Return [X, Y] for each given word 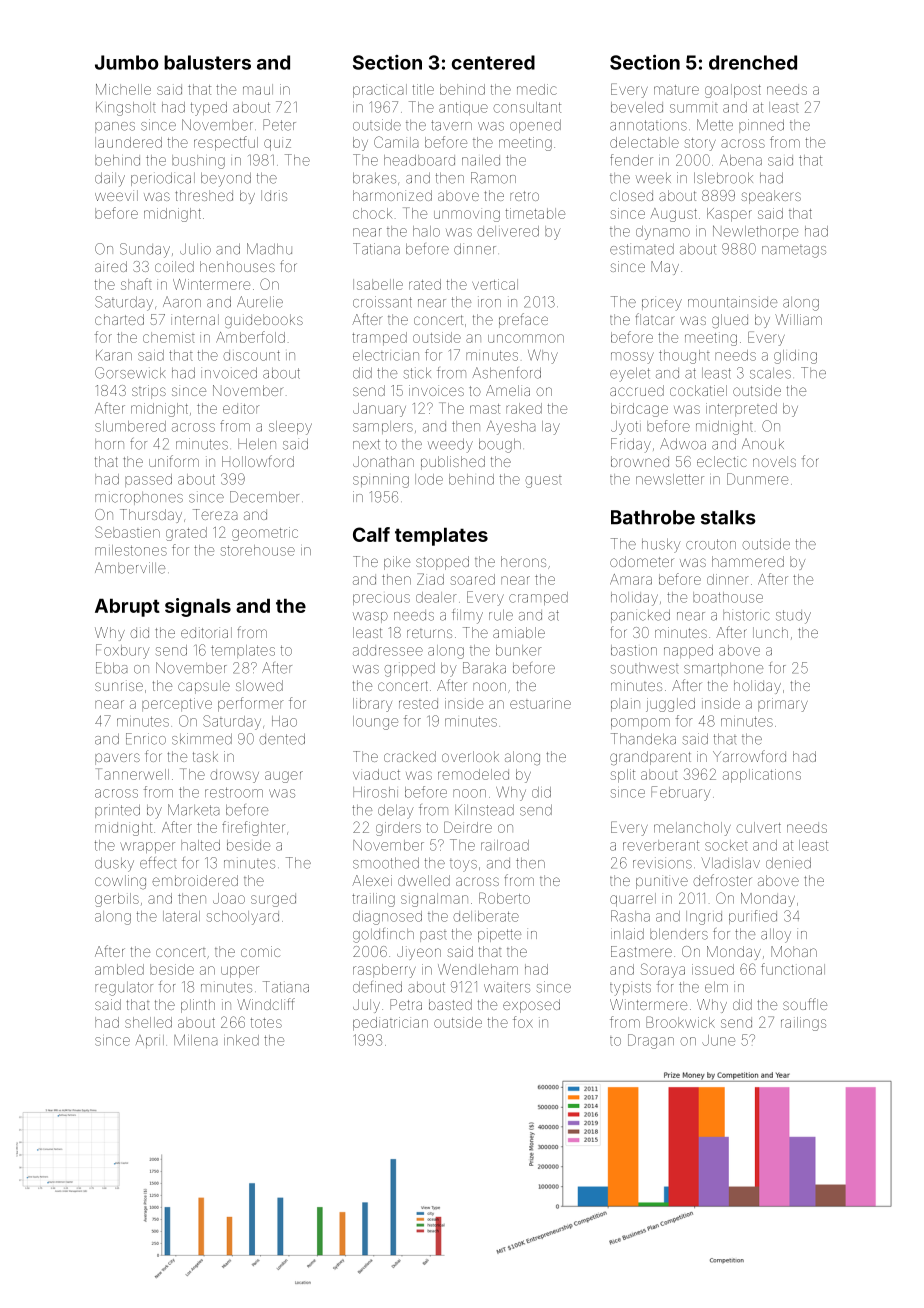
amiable [519, 632]
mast [485, 409]
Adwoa [683, 444]
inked [241, 1040]
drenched [753, 62]
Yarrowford [749, 756]
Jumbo [127, 62]
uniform [174, 461]
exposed [531, 1006]
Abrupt [127, 607]
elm [716, 987]
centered [493, 62]
